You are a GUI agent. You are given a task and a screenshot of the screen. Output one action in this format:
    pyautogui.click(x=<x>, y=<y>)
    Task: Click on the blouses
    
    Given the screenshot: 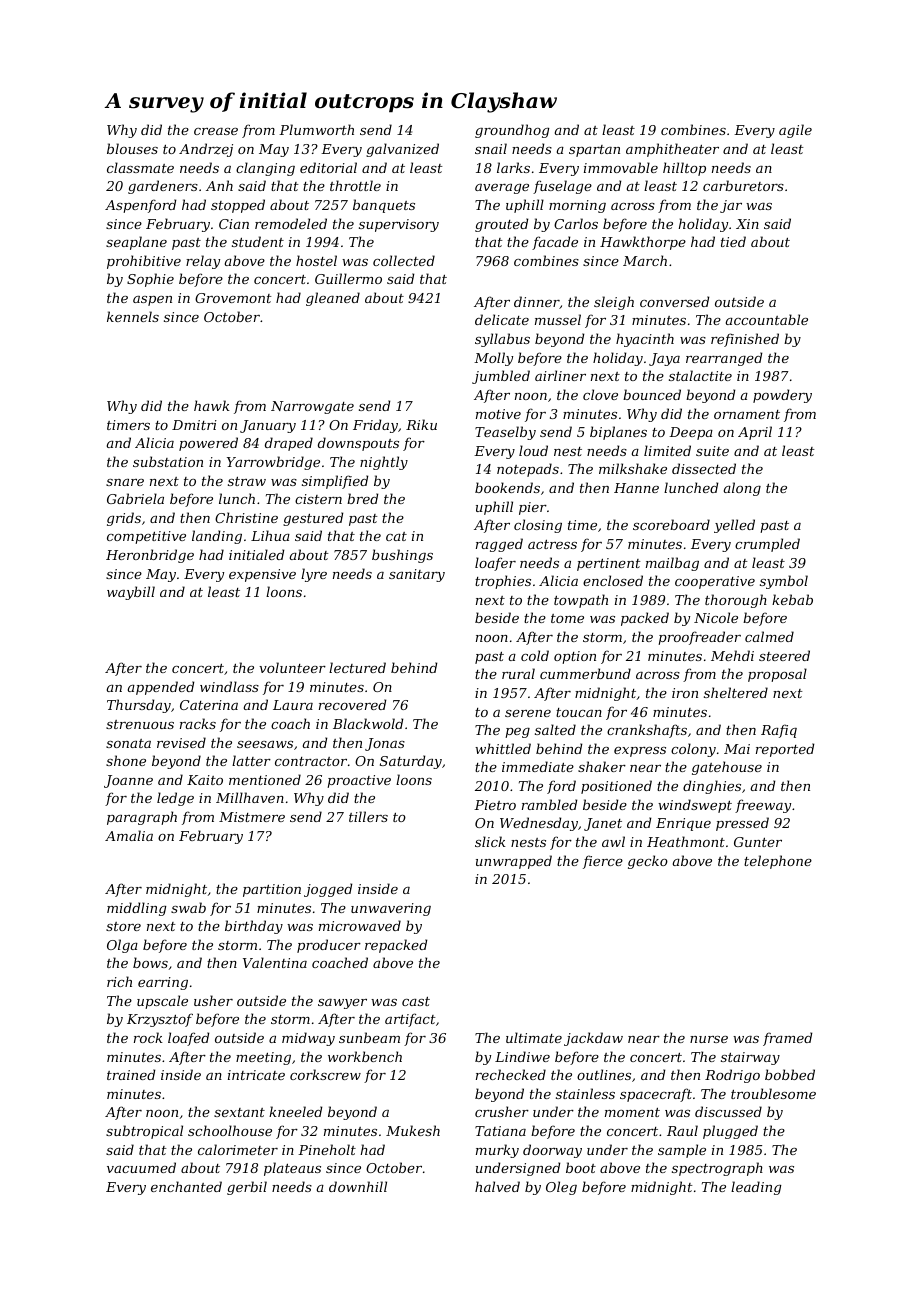 What is the action you would take?
    pyautogui.click(x=132, y=148)
